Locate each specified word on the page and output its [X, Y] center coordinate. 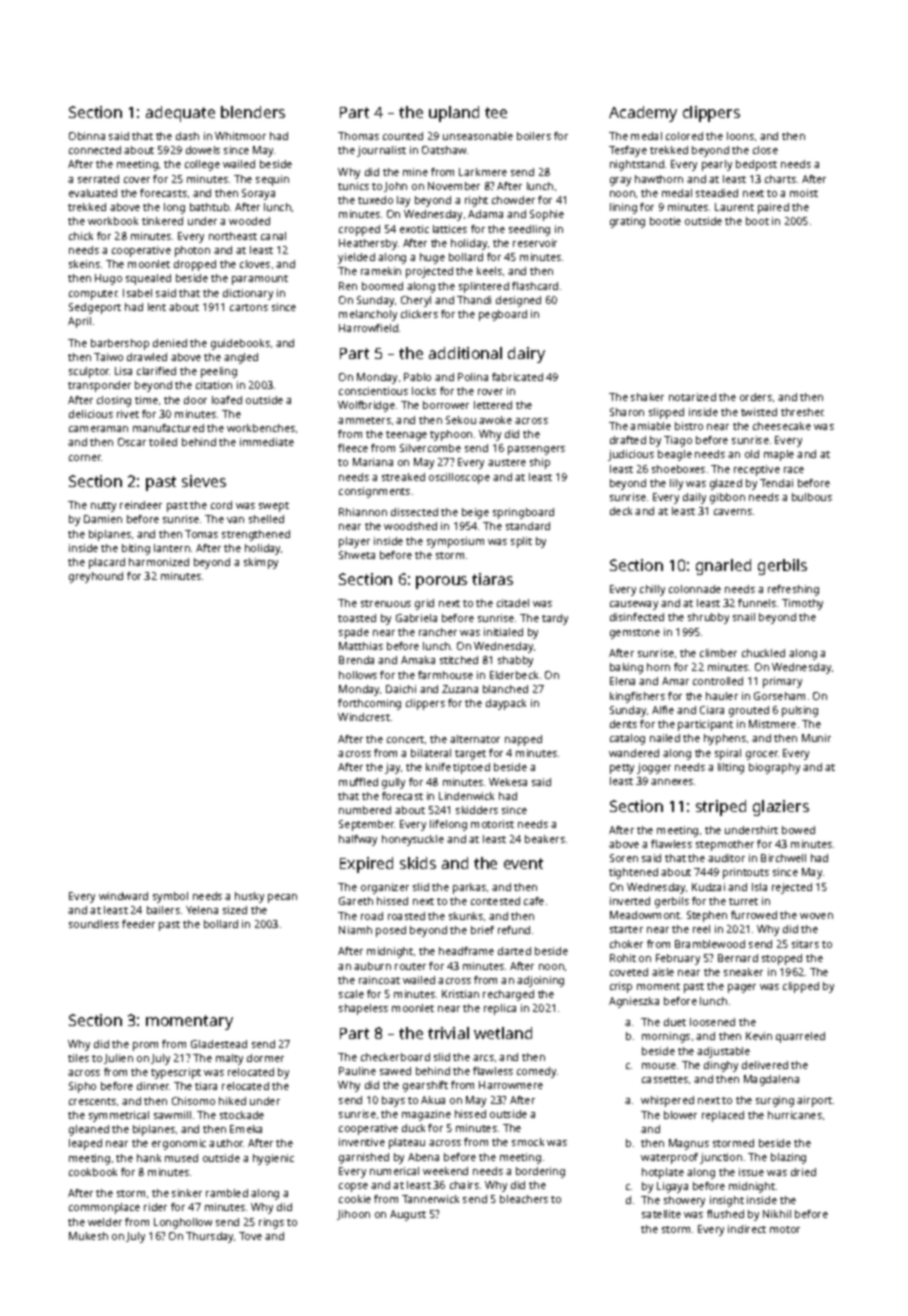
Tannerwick [430, 1199]
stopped [782, 959]
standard [528, 526]
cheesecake [782, 426]
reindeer [141, 505]
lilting [731, 768]
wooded [249, 221]
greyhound [96, 577]
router [410, 966]
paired [773, 208]
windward [123, 896]
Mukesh [88, 1236]
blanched [505, 689]
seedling [529, 230]
